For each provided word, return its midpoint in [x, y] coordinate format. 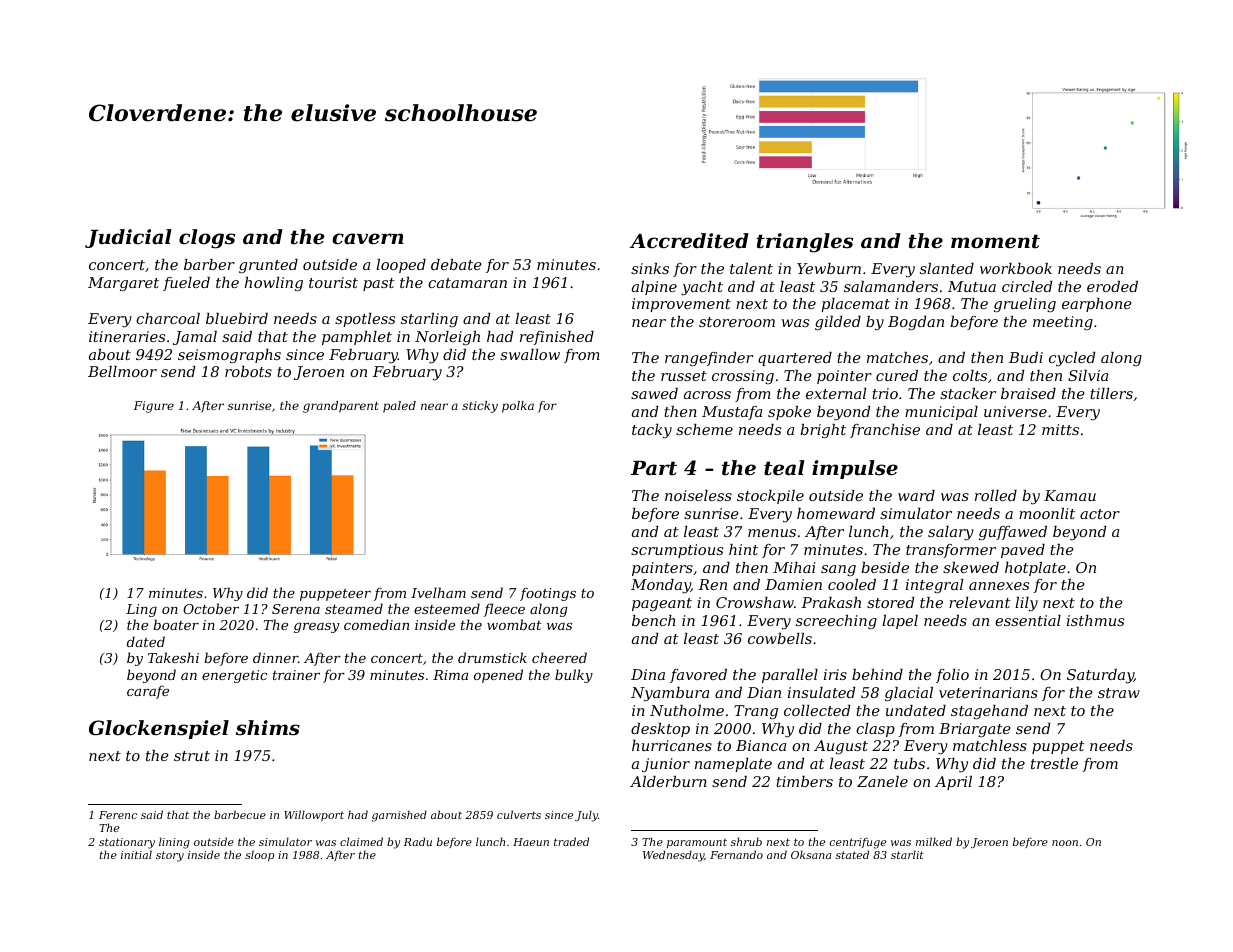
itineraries [127, 336]
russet [684, 376]
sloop [259, 856]
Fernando [736, 854]
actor [1100, 514]
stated [852, 854]
